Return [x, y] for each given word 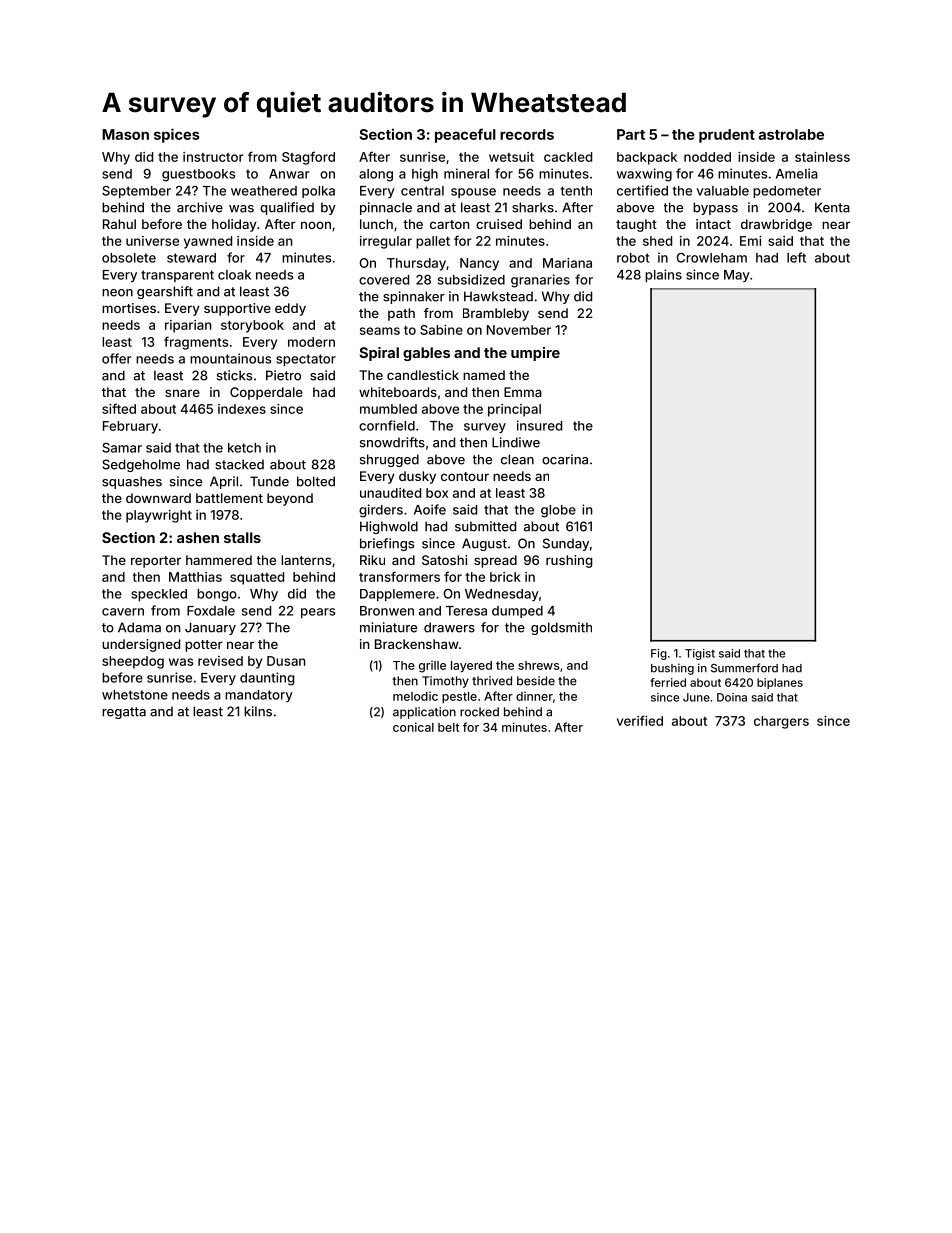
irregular [386, 242]
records [527, 134]
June [696, 697]
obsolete [129, 258]
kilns [258, 711]
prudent [727, 136]
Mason [125, 134]
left [796, 257]
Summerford [744, 668]
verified [640, 720]
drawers [449, 627]
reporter [156, 562]
